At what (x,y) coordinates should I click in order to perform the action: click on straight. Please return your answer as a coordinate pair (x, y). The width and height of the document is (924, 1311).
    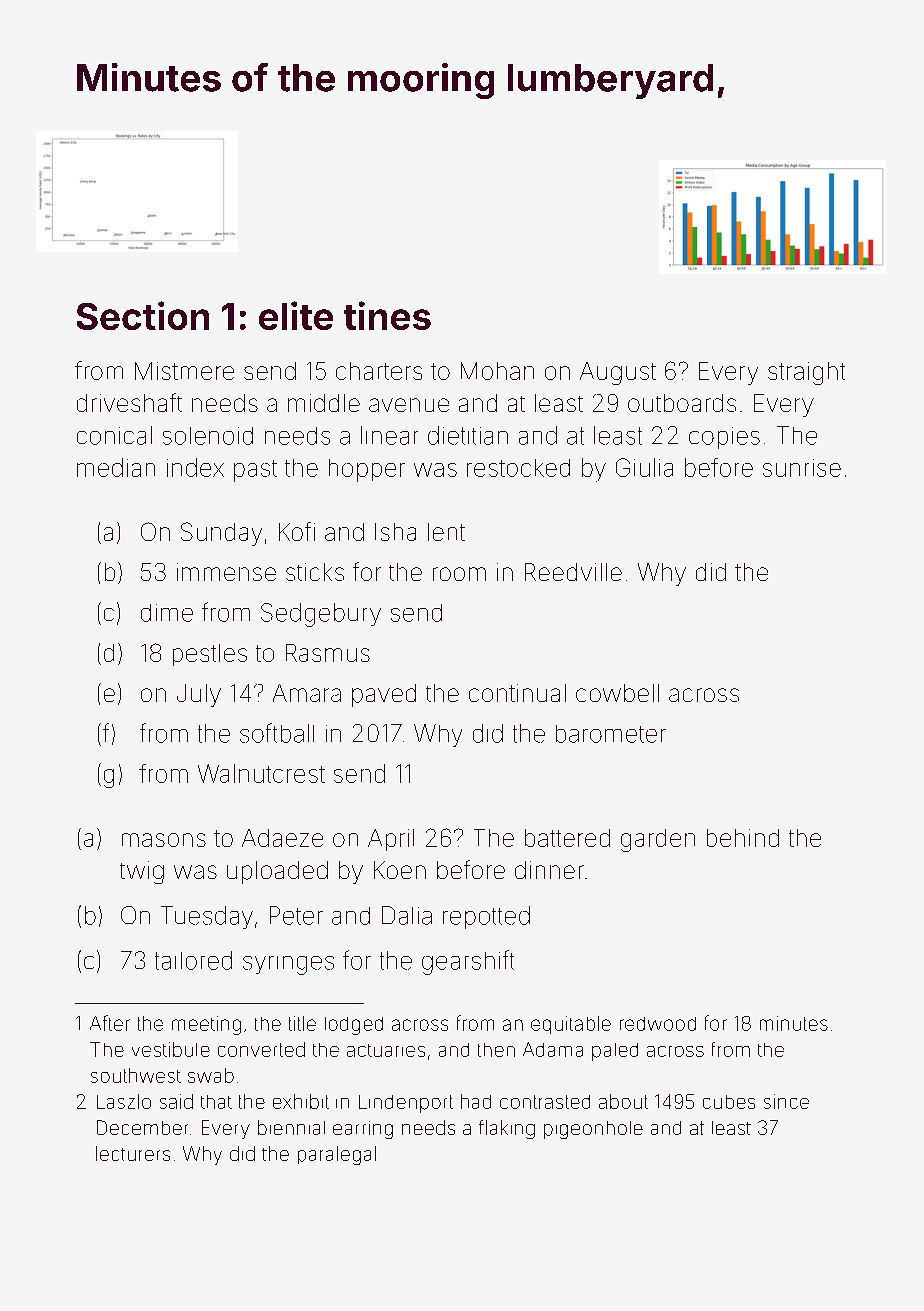
    Looking at the image, I should click on (806, 373).
